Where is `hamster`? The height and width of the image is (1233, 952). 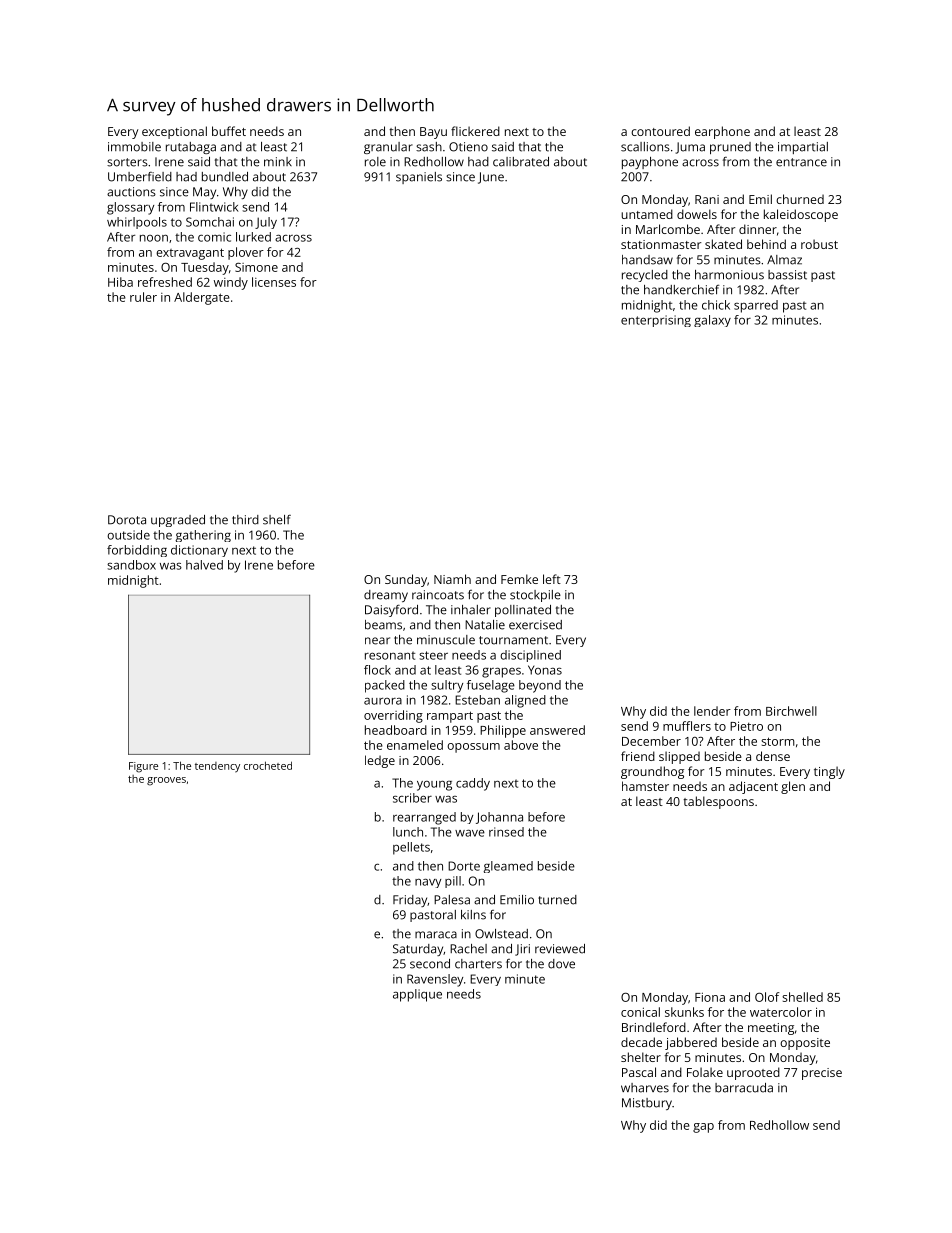
hamster is located at coordinates (645, 786).
